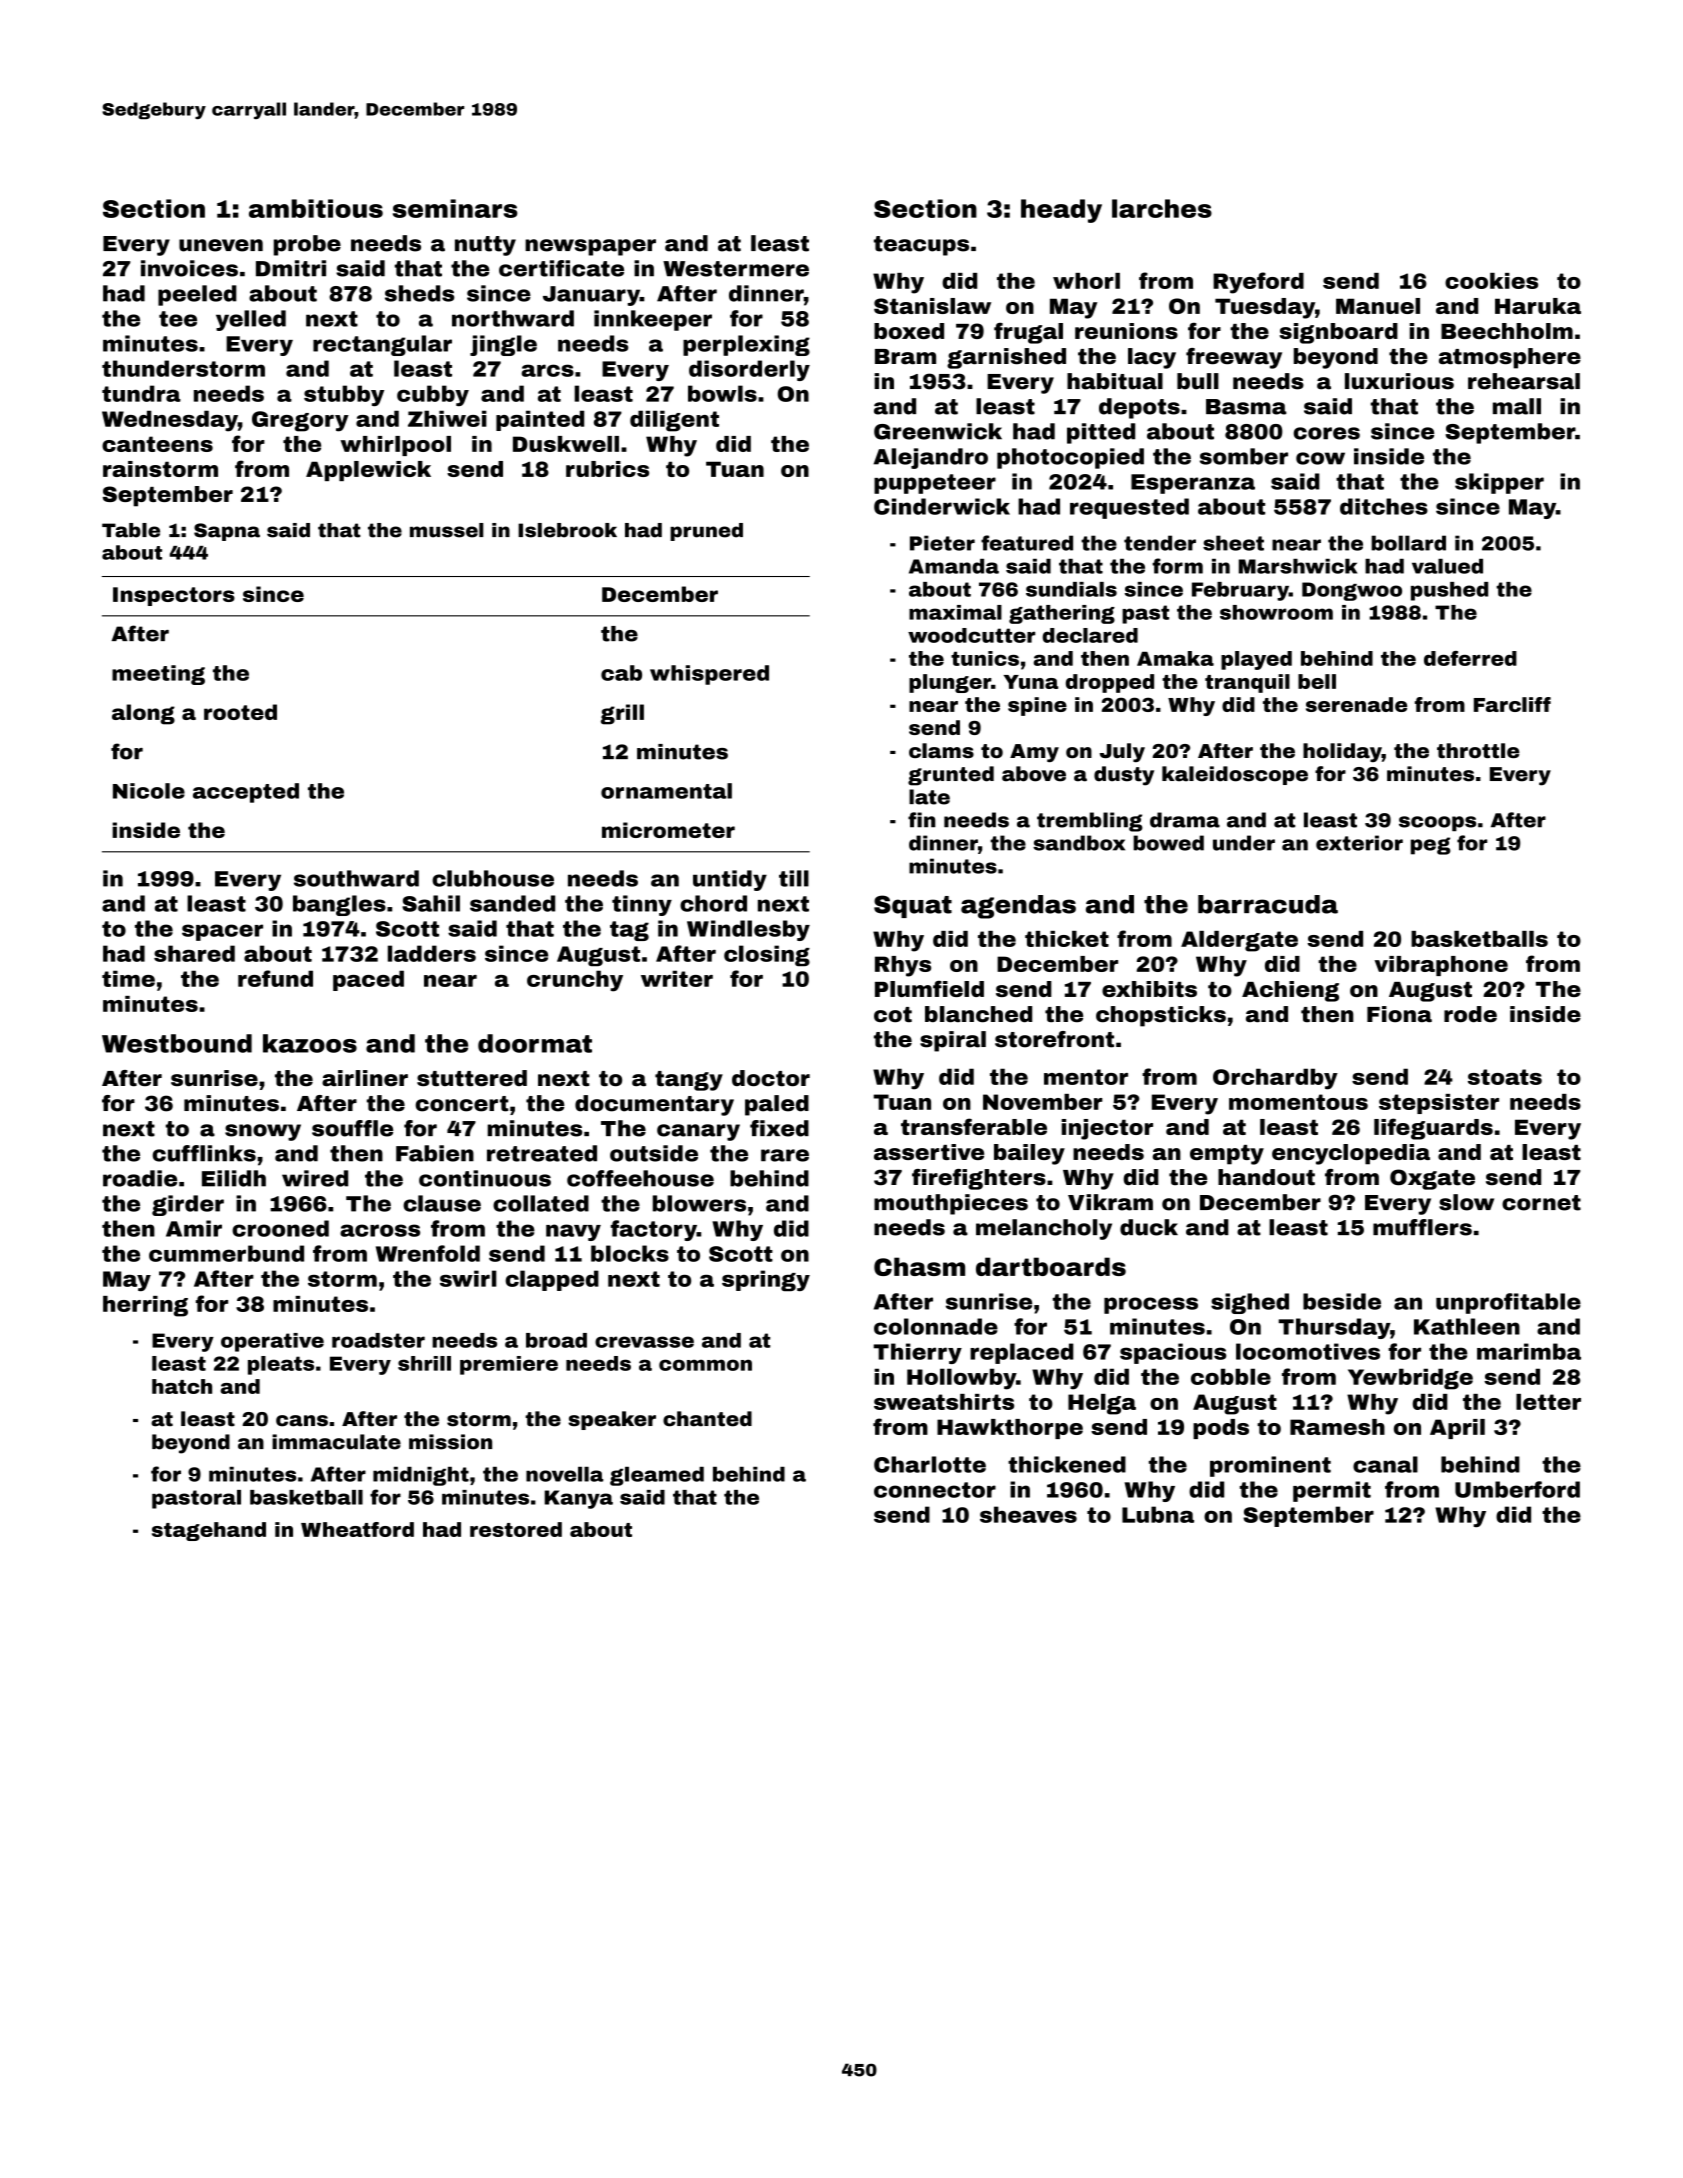 This document has height=2178, width=1683. I want to click on Marshwick, so click(1298, 566).
